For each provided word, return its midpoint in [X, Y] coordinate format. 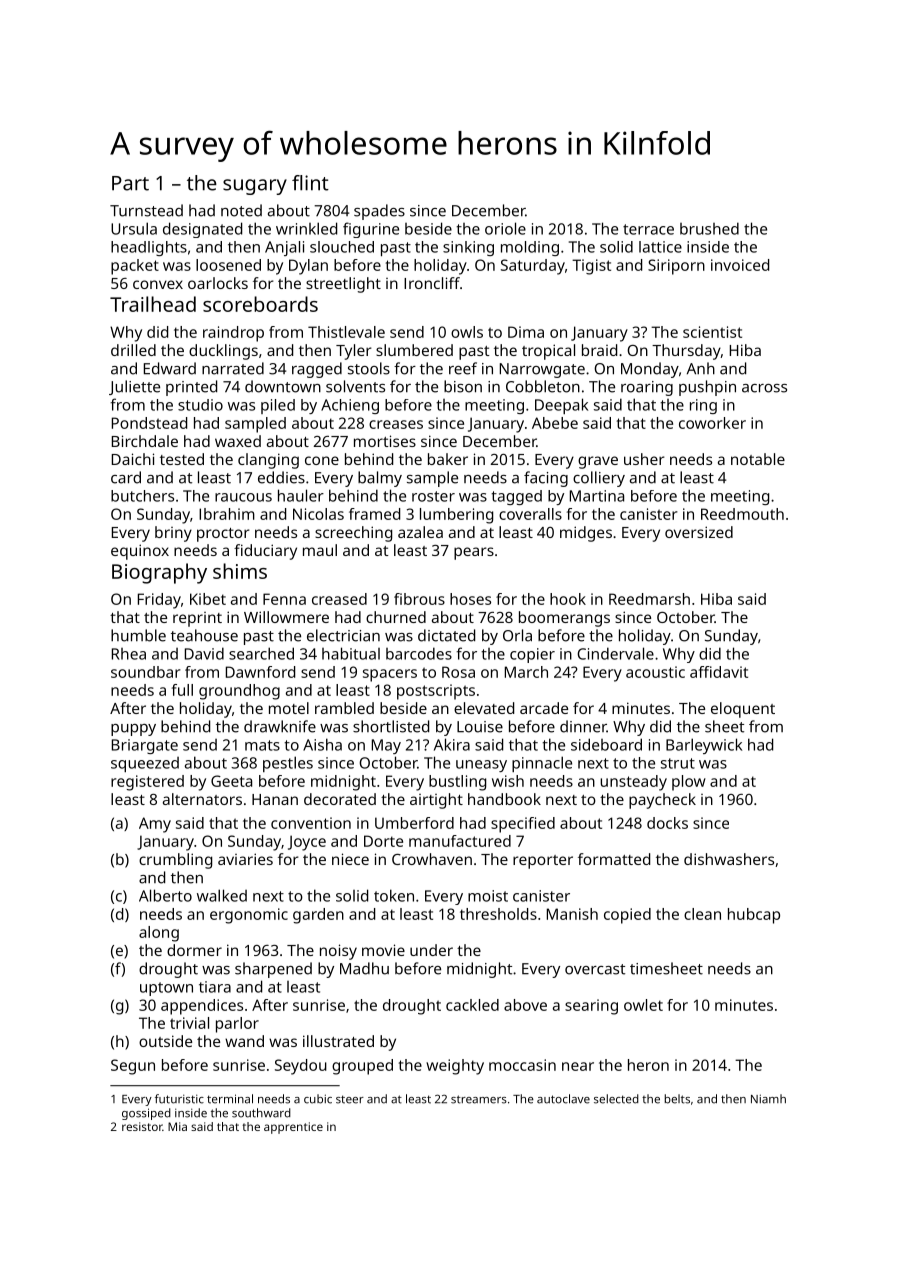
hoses [470, 599]
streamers [479, 1099]
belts [677, 1099]
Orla [517, 635]
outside [165, 1041]
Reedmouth [742, 514]
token [394, 895]
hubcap [754, 916]
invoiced [740, 265]
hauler [301, 495]
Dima [526, 332]
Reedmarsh [649, 599]
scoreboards [260, 304]
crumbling [175, 861]
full [182, 690]
